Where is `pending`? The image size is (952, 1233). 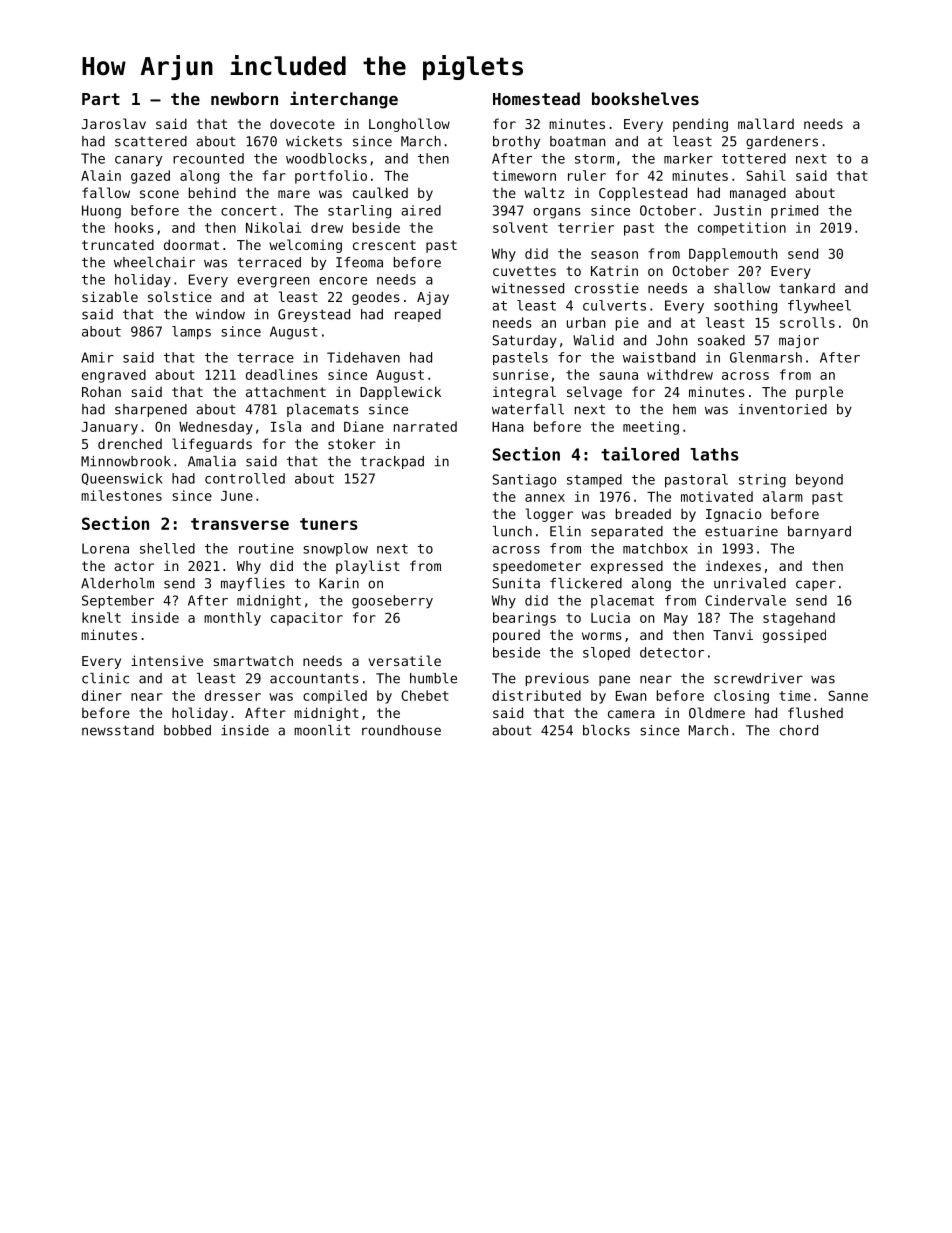
pending is located at coordinates (700, 125).
